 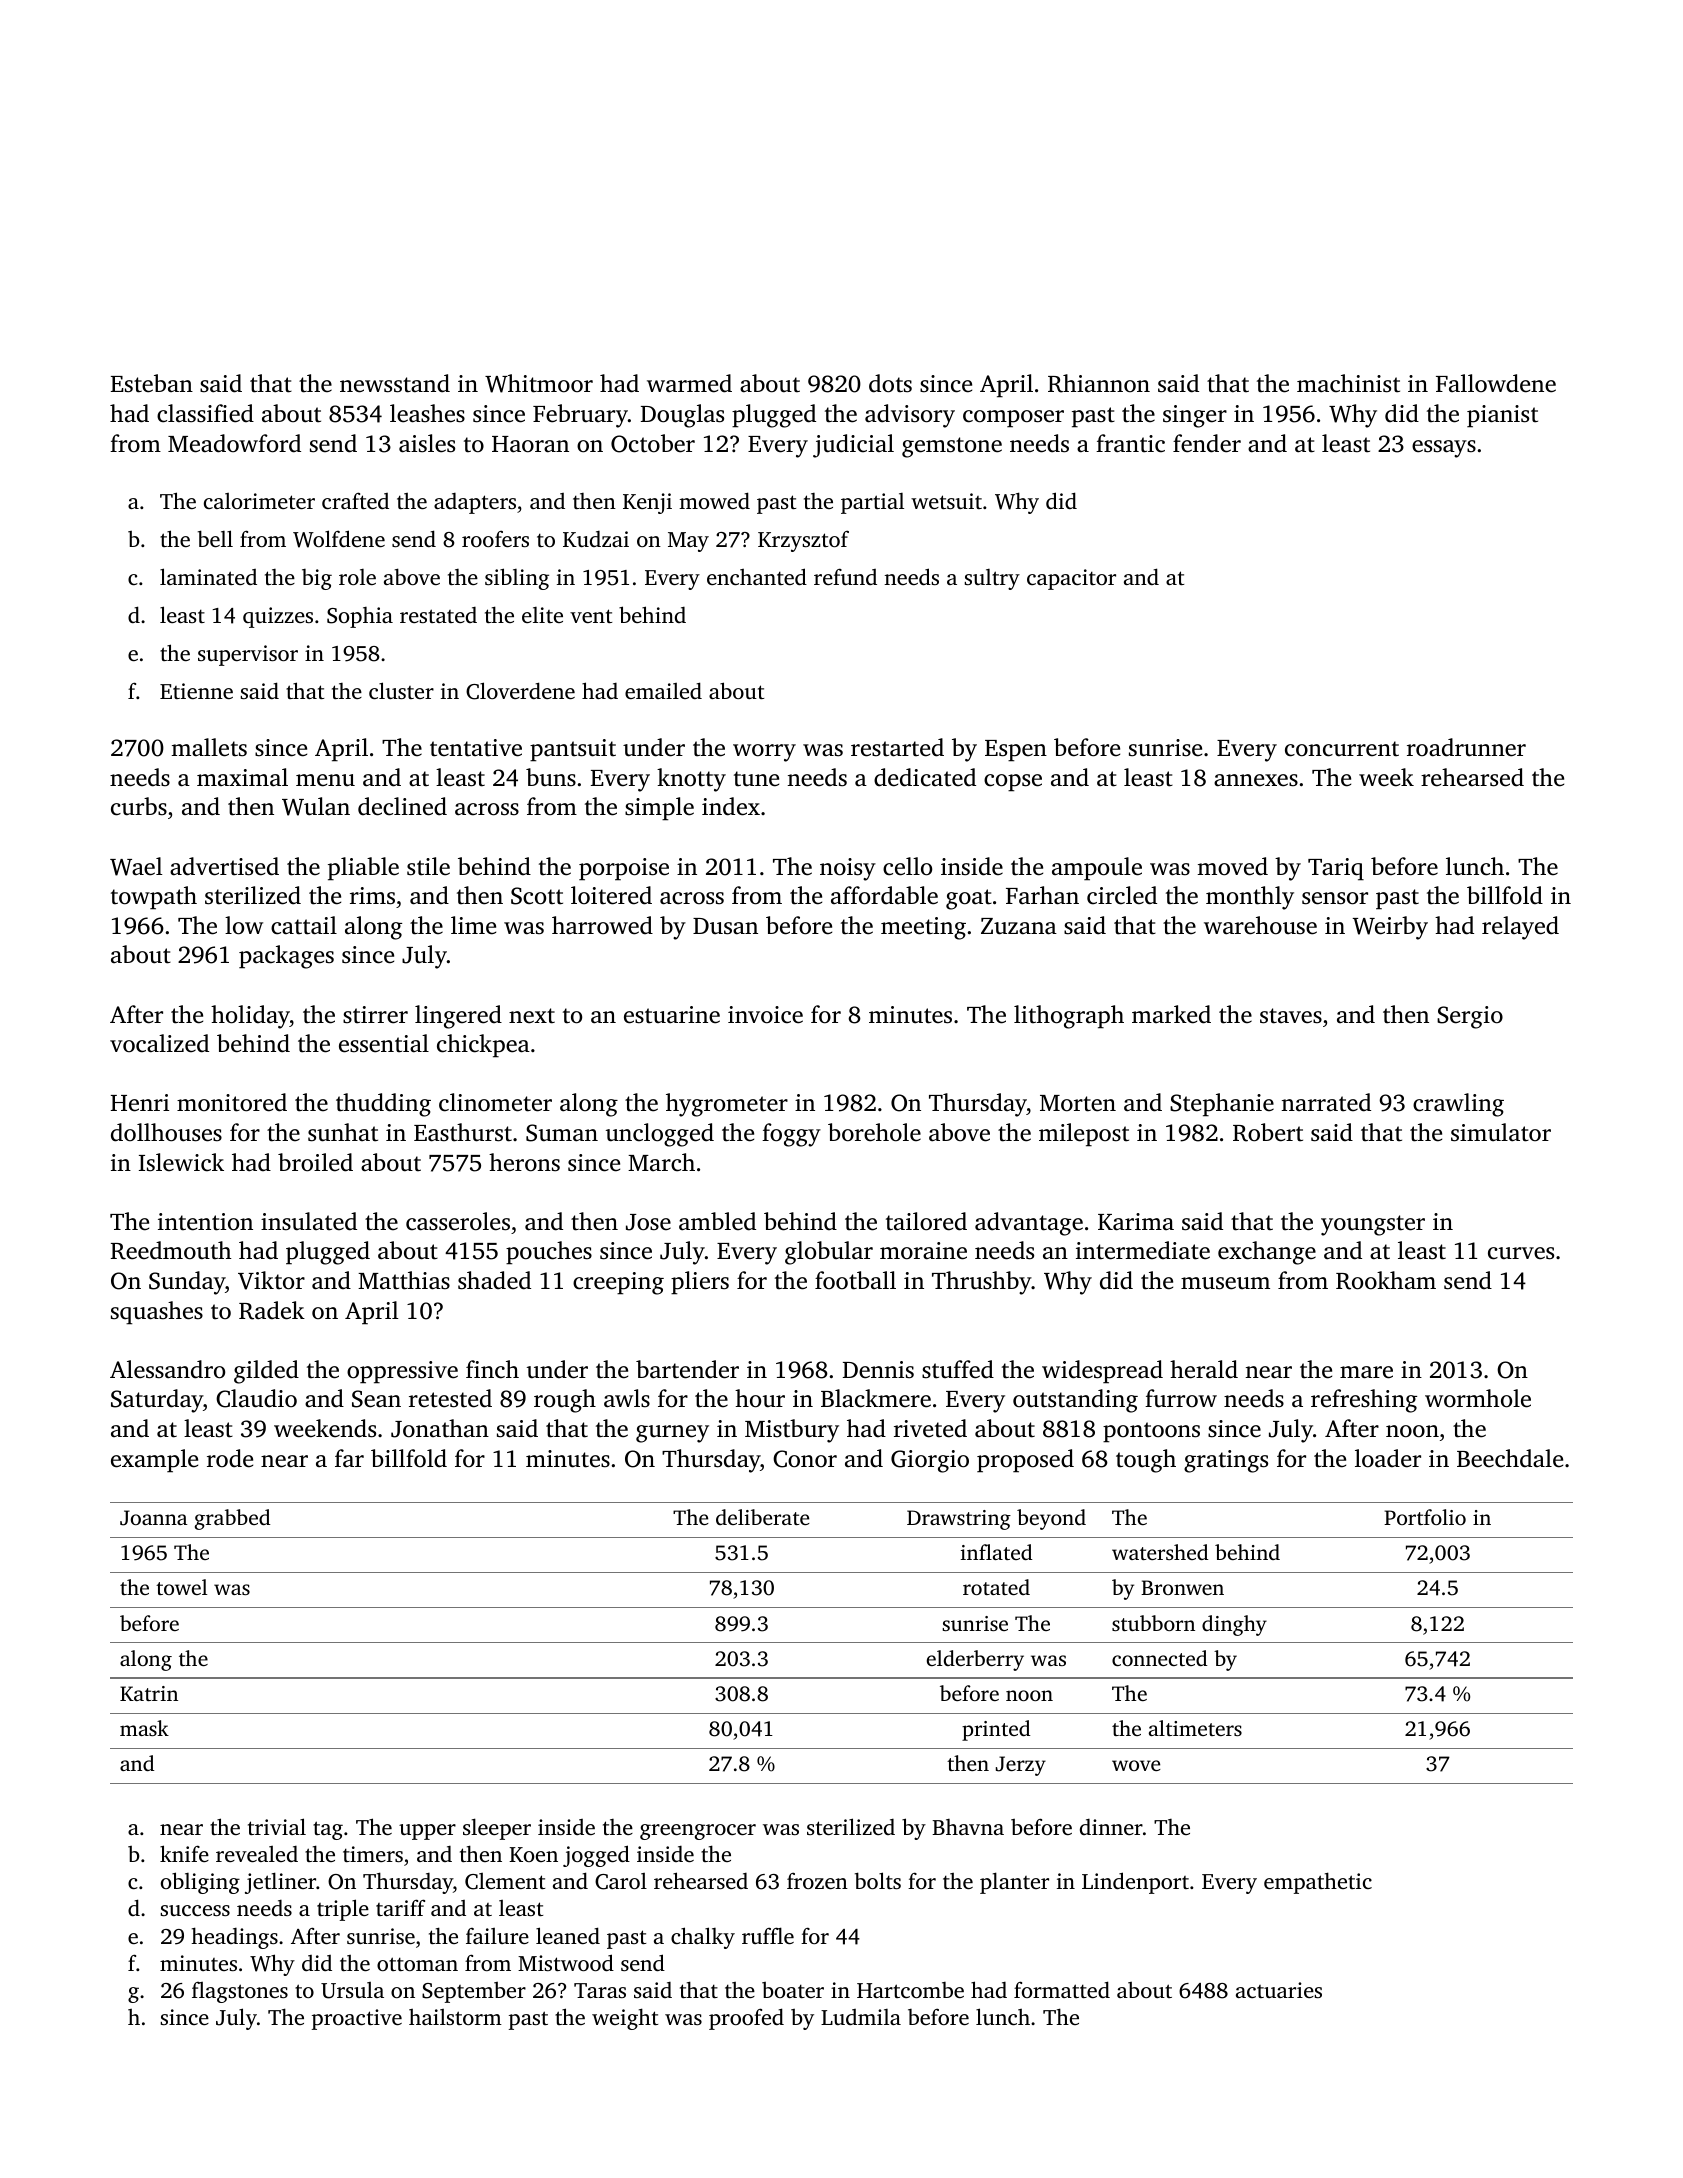 What do you see at coordinates (1425, 1517) in the page?
I see `Portfolio` at bounding box center [1425, 1517].
